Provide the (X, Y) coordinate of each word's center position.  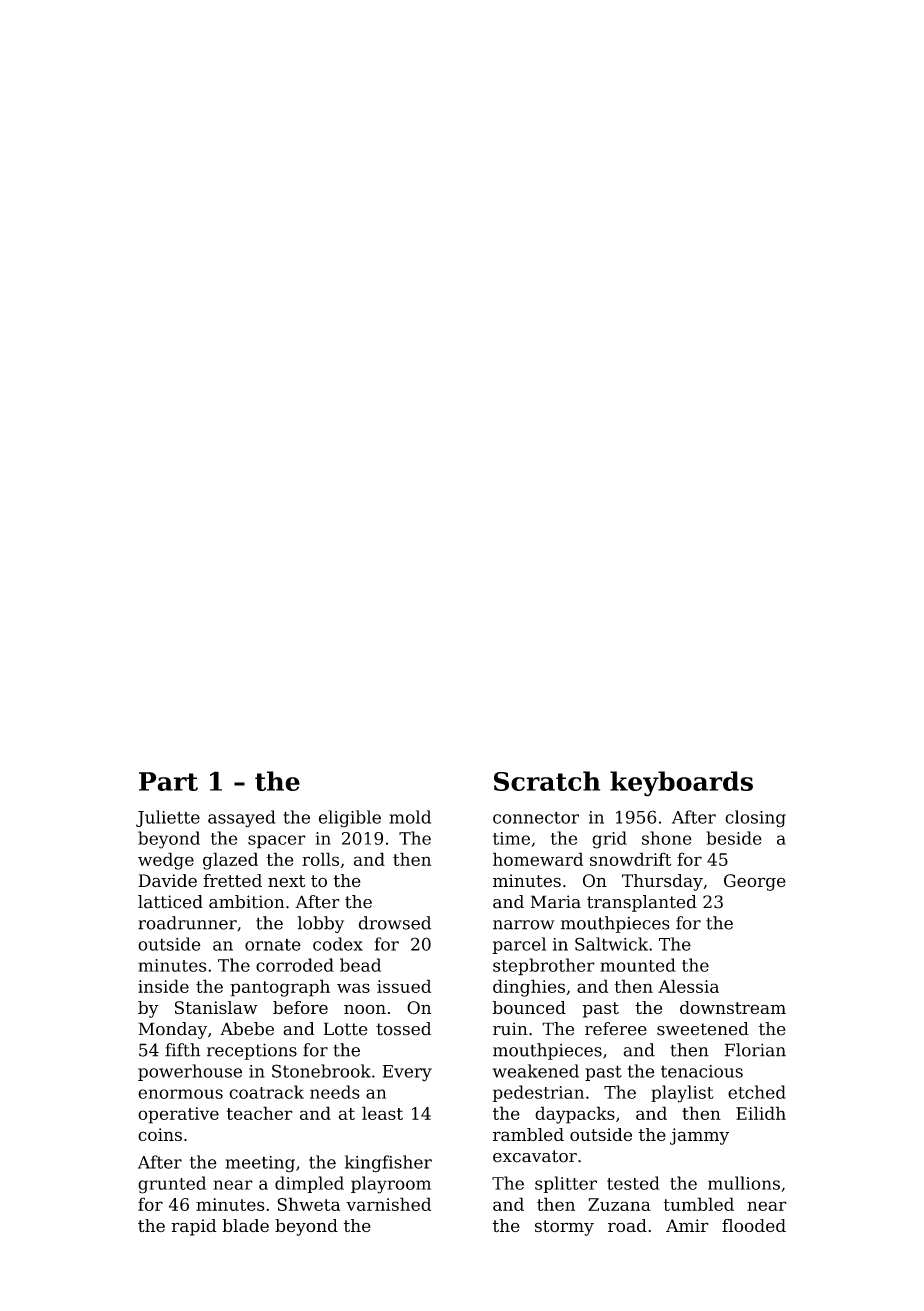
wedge (166, 861)
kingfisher (388, 1164)
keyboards (681, 784)
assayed (242, 819)
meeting (260, 1164)
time (511, 838)
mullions (744, 1183)
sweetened (703, 1029)
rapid (194, 1227)
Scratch (547, 781)
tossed (403, 1029)
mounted (638, 965)
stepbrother (544, 967)
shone (667, 838)
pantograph (280, 988)
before (300, 1008)
